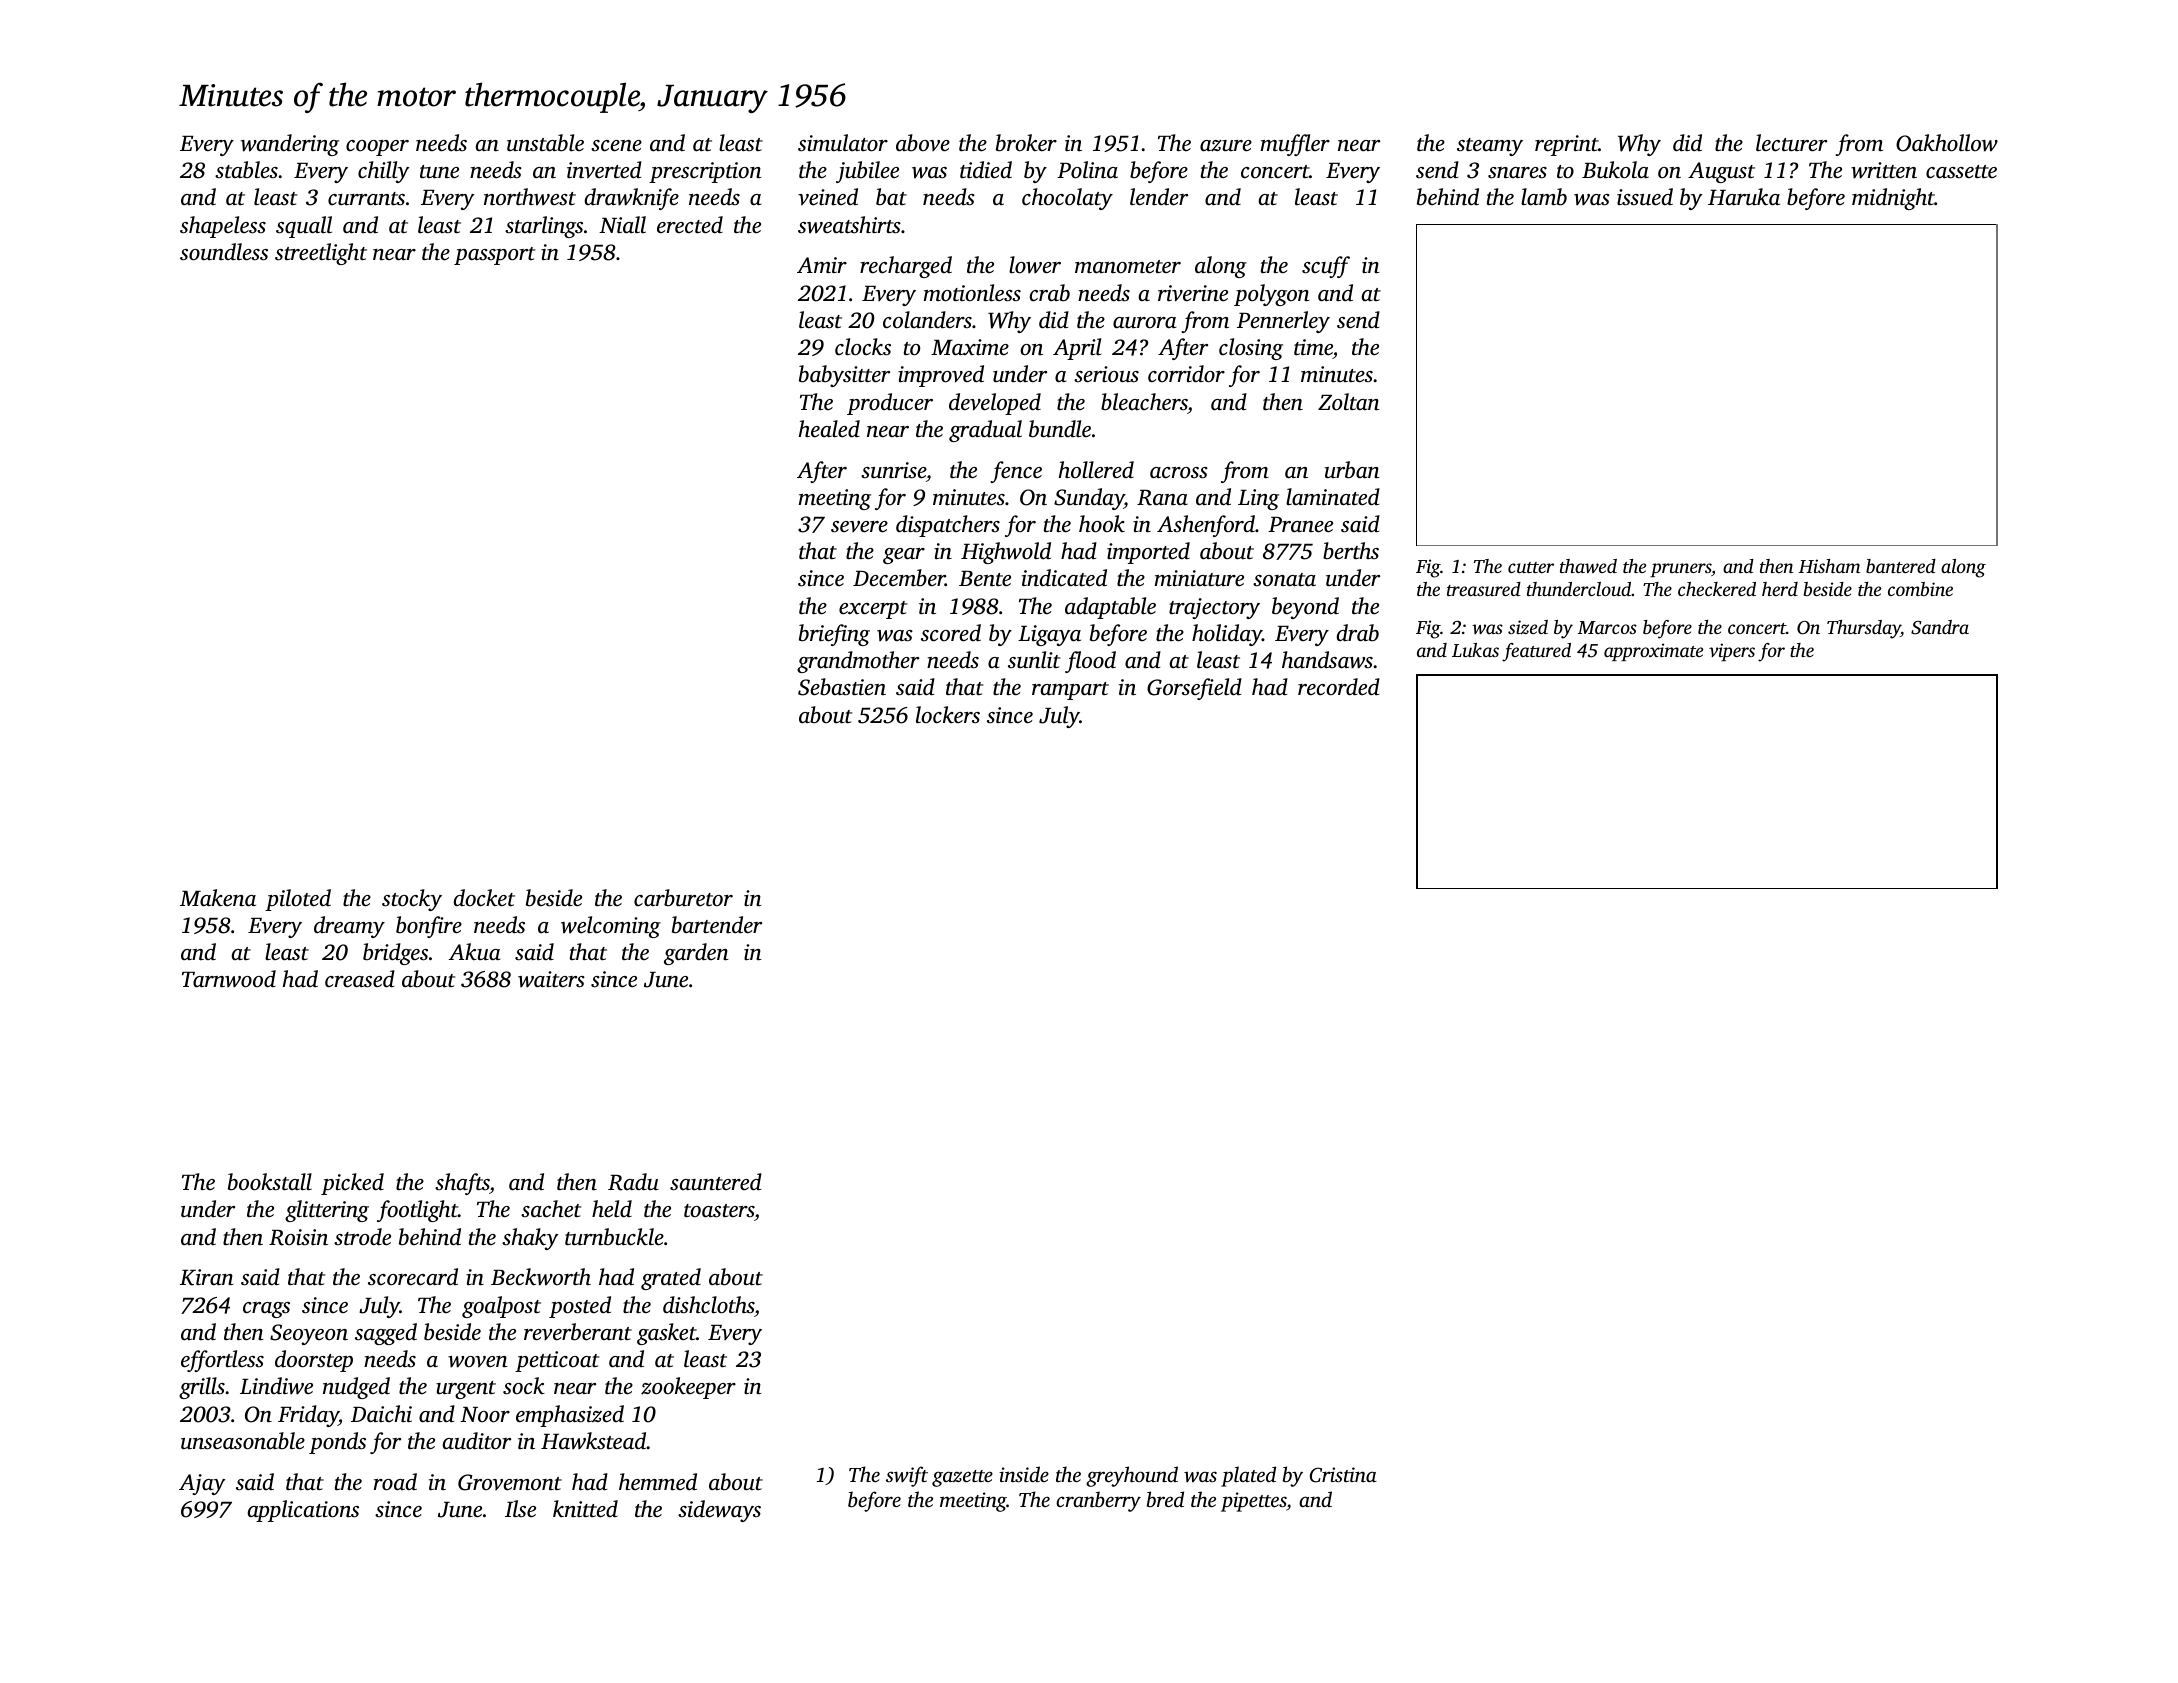 Image resolution: width=2178 pixels, height=1683 pixels. What do you see at coordinates (395, 1482) in the image?
I see `road` at bounding box center [395, 1482].
